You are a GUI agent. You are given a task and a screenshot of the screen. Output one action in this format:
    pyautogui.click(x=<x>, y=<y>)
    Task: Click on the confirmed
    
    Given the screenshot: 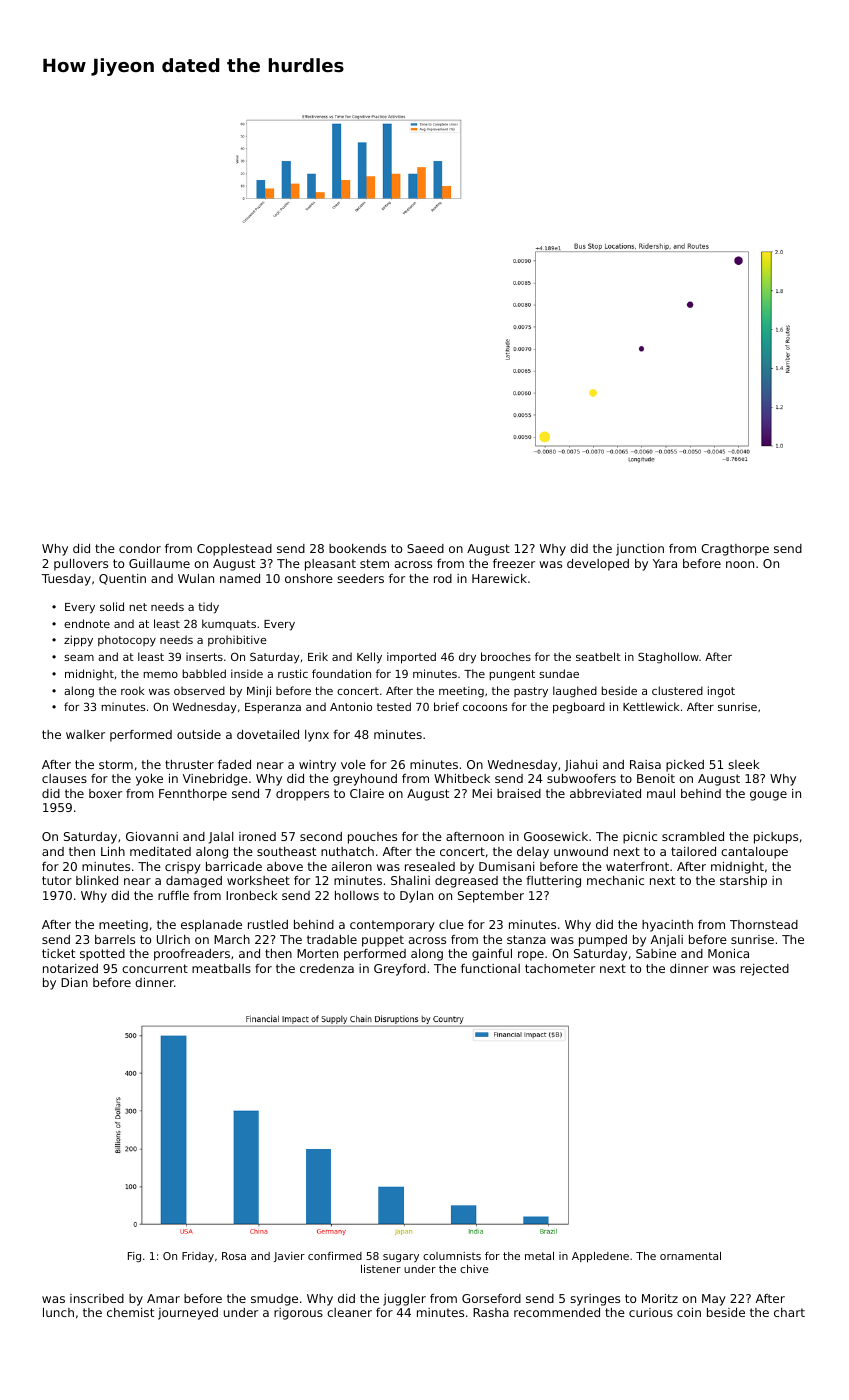 What is the action you would take?
    pyautogui.click(x=335, y=1256)
